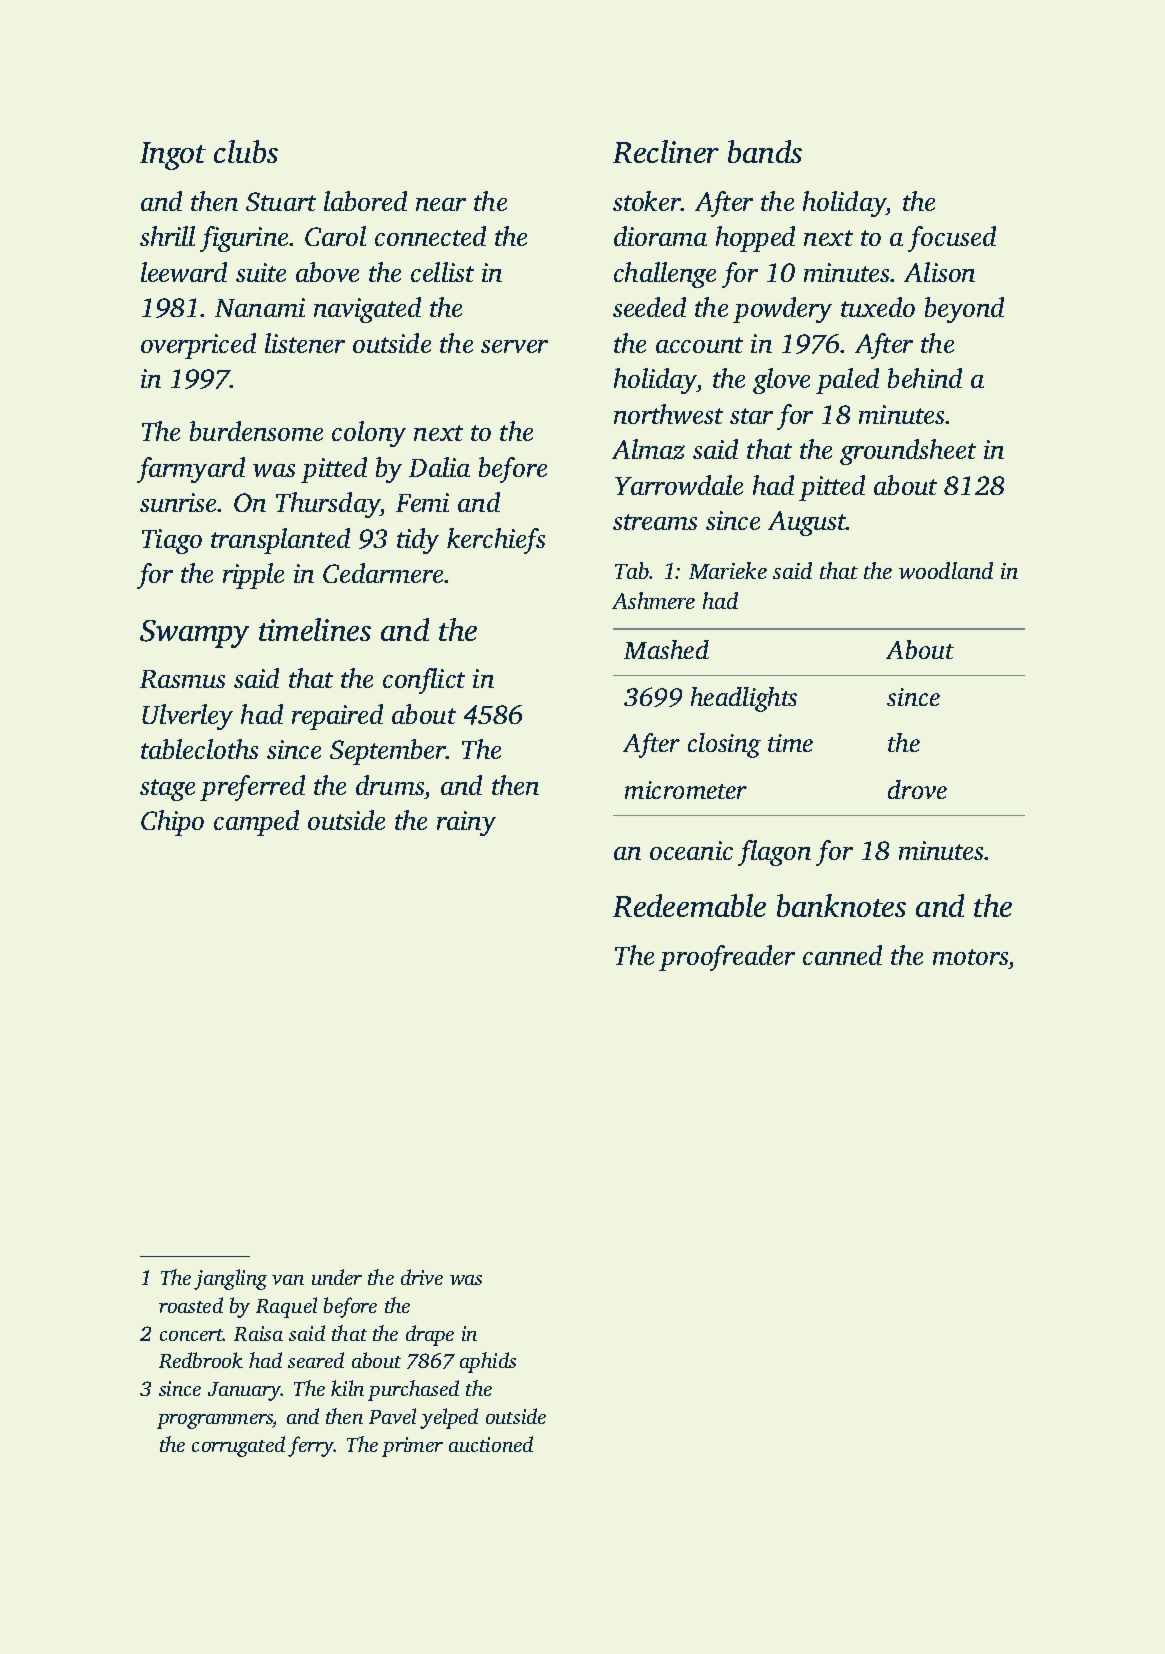  Describe the element at coordinates (970, 957) in the page. I see `motors` at that location.
